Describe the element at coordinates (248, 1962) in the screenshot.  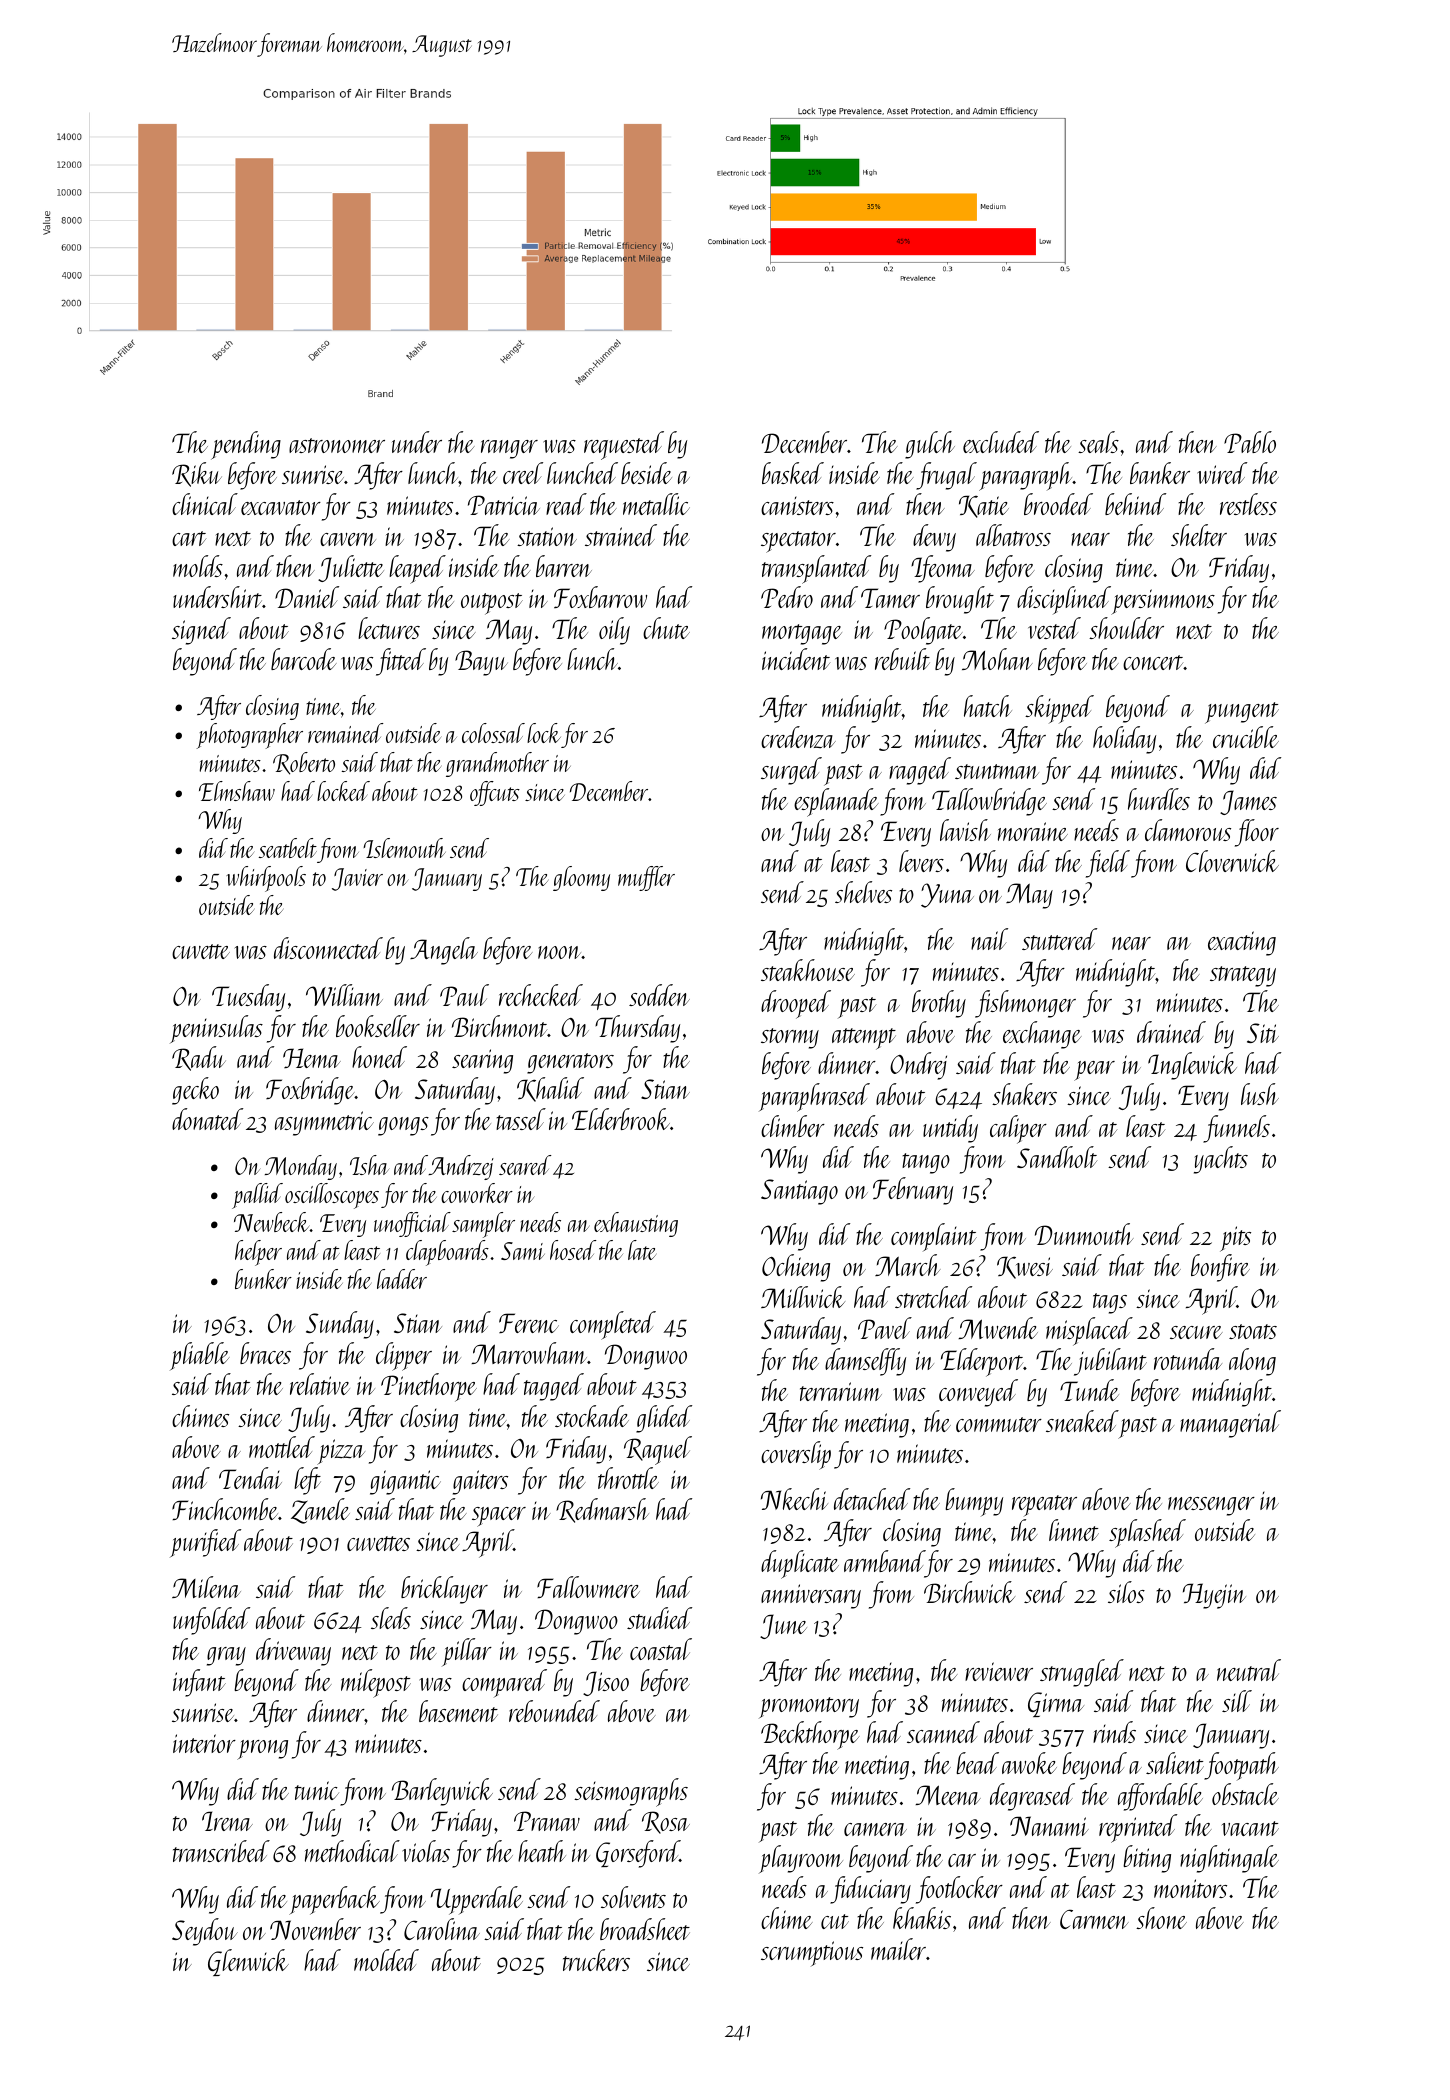
I see `Glenwick` at that location.
